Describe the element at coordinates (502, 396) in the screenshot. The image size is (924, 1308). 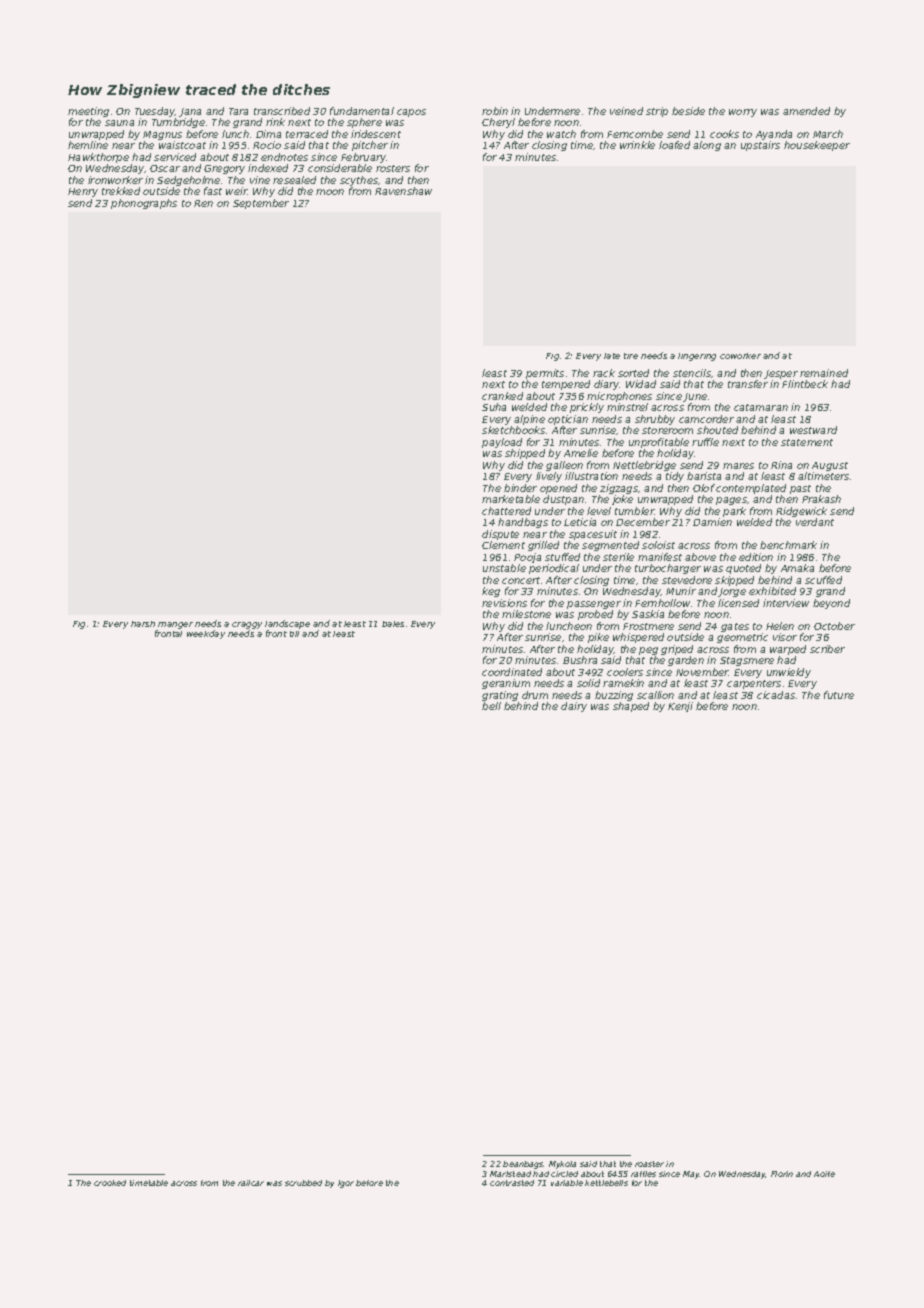
I see `cranked` at that location.
